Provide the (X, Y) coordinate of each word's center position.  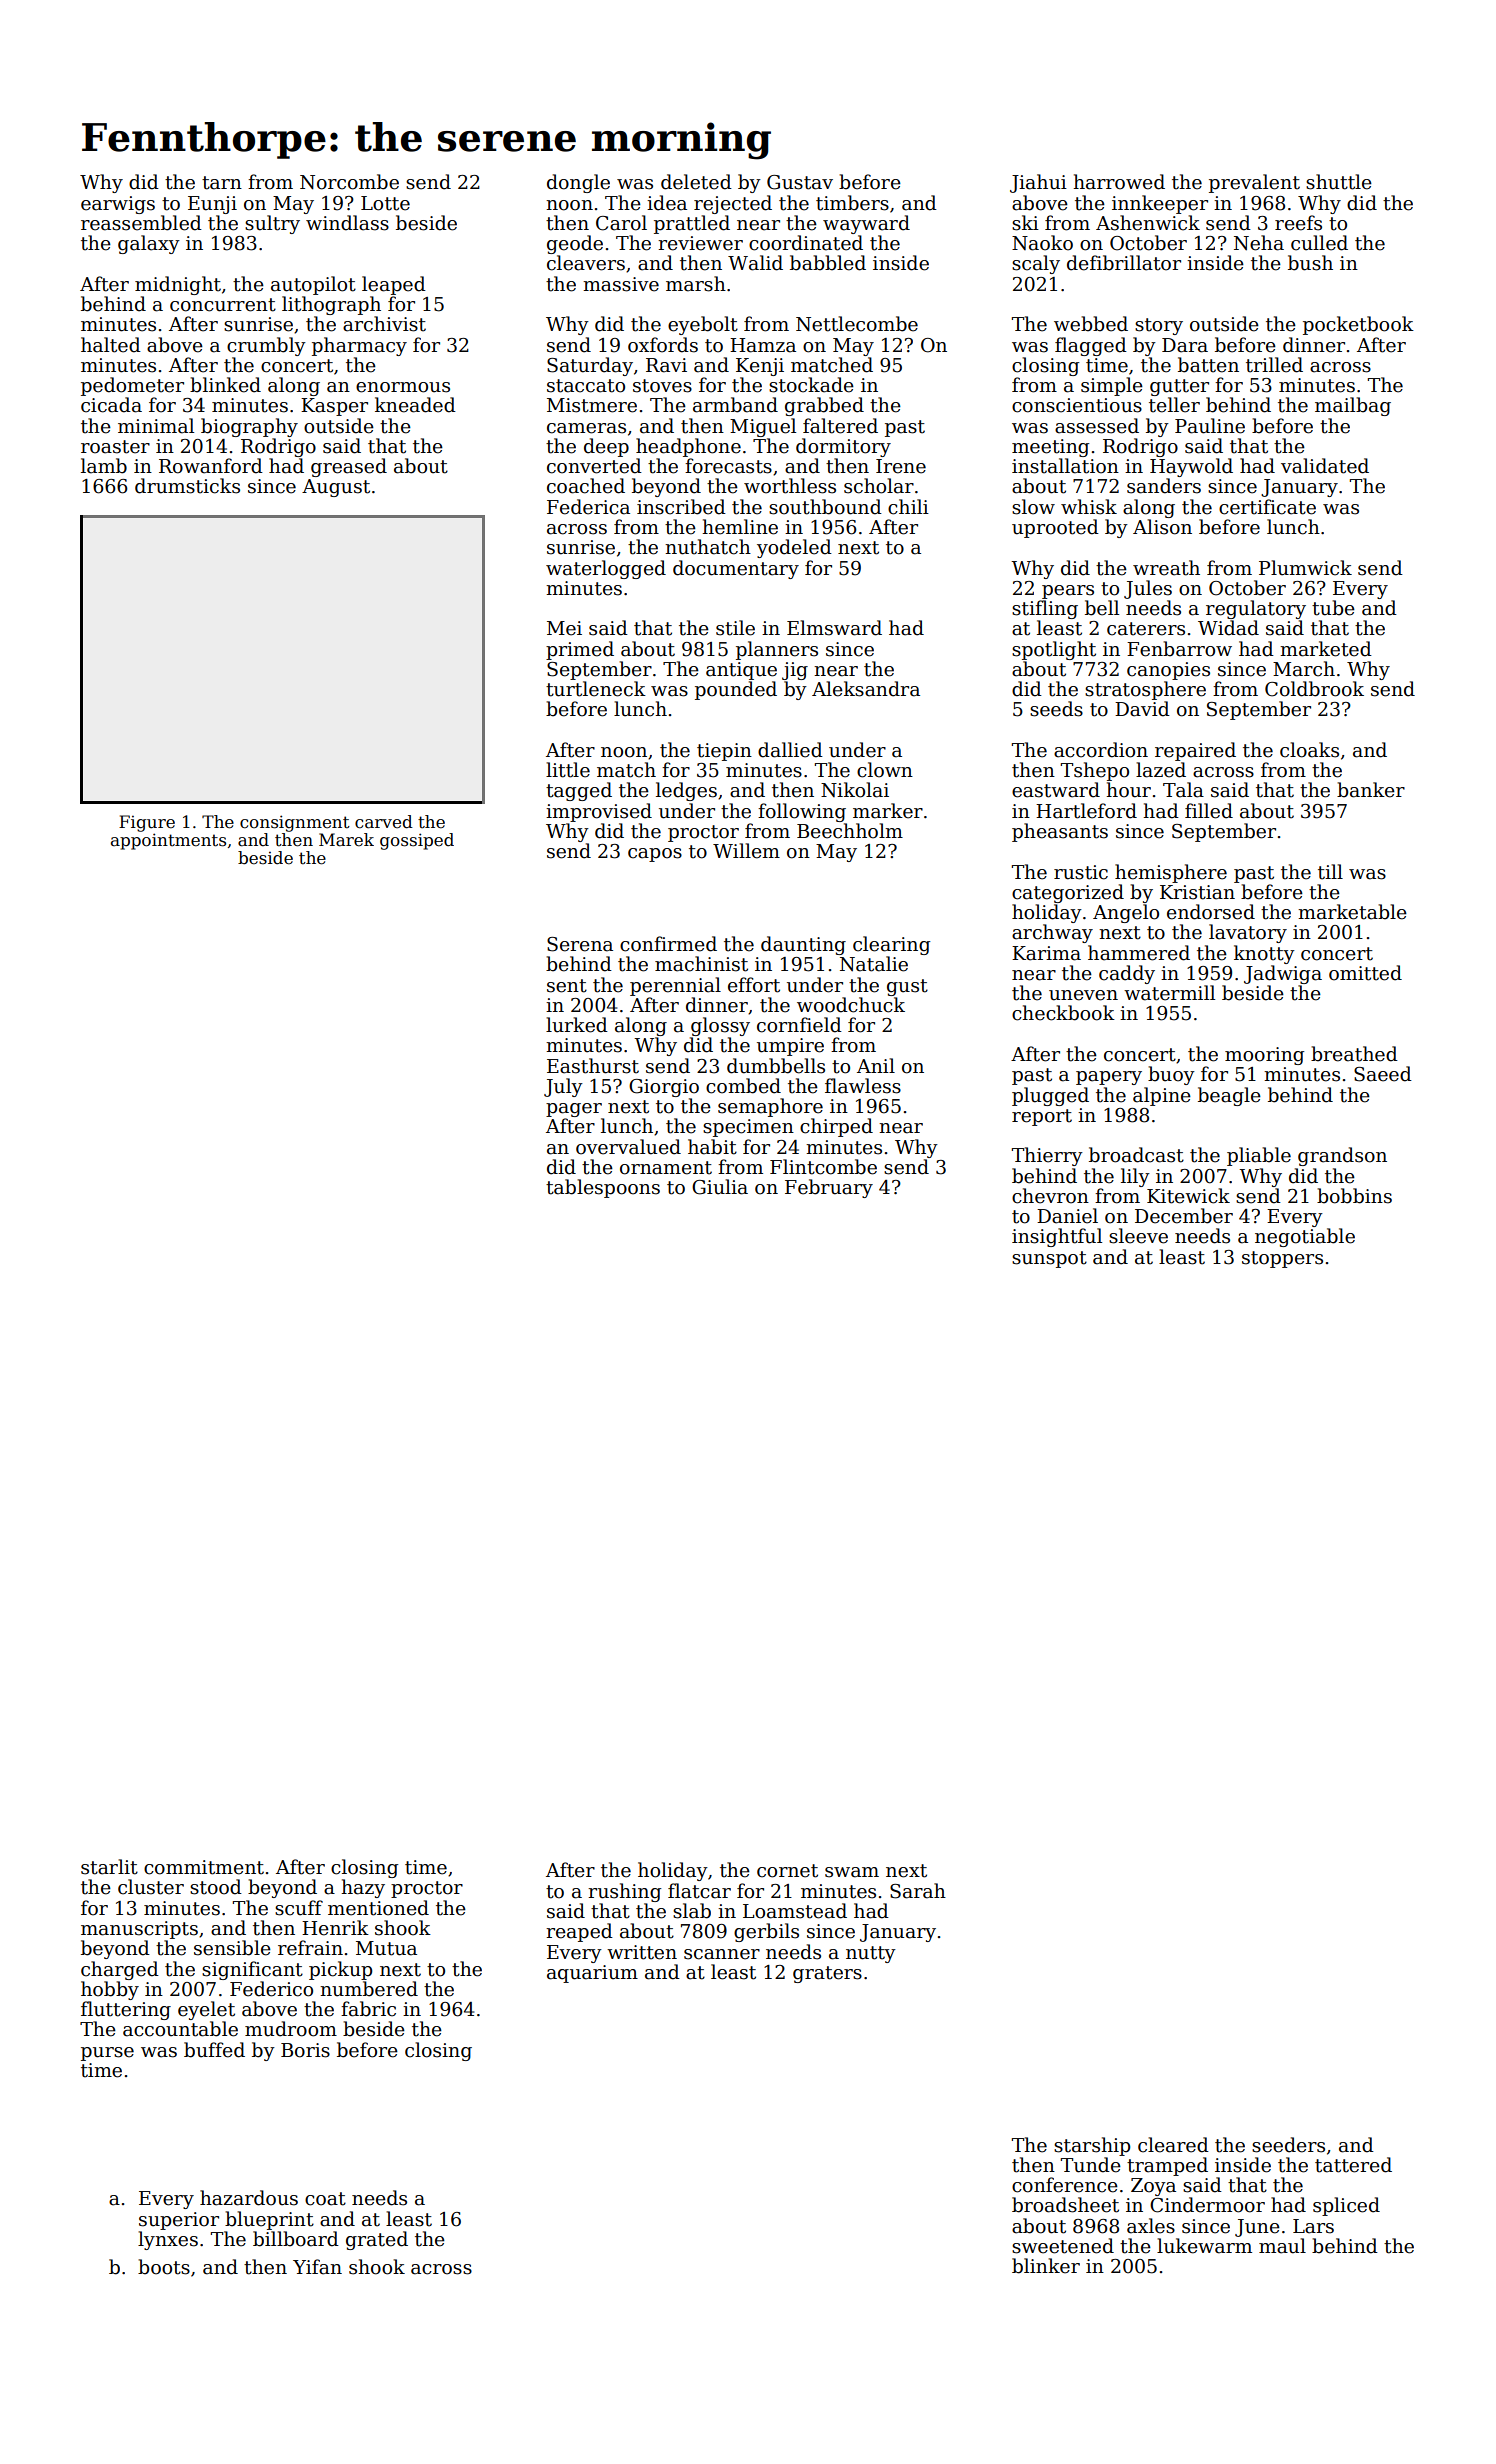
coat (325, 2199)
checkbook (1063, 1013)
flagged (1091, 346)
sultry (272, 224)
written (642, 1952)
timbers (852, 203)
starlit (109, 1867)
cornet (787, 1871)
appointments (168, 841)
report (1042, 1117)
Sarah (918, 1891)
